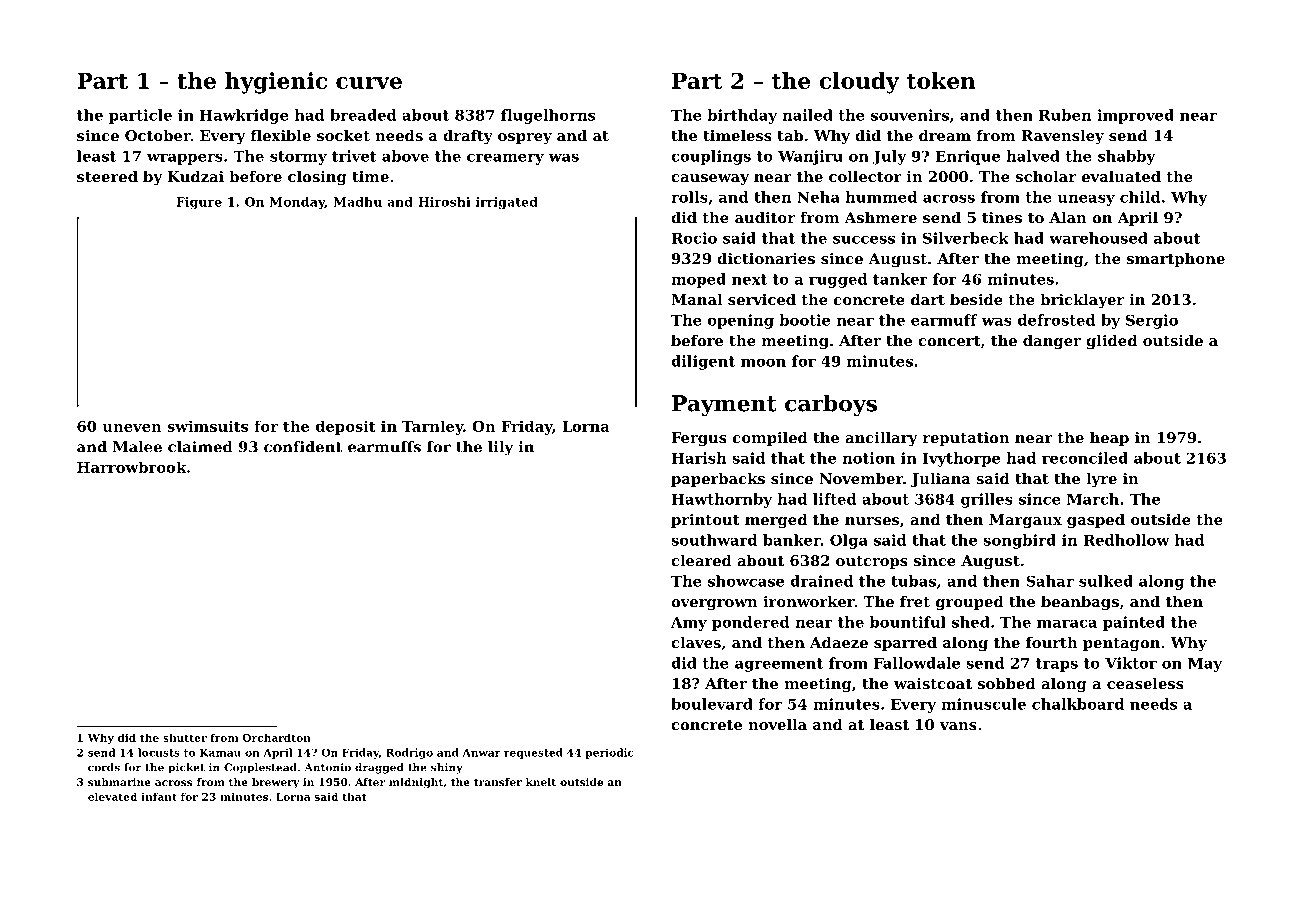 The height and width of the image is (924, 1308). What do you see at coordinates (369, 83) in the image?
I see `curve` at bounding box center [369, 83].
